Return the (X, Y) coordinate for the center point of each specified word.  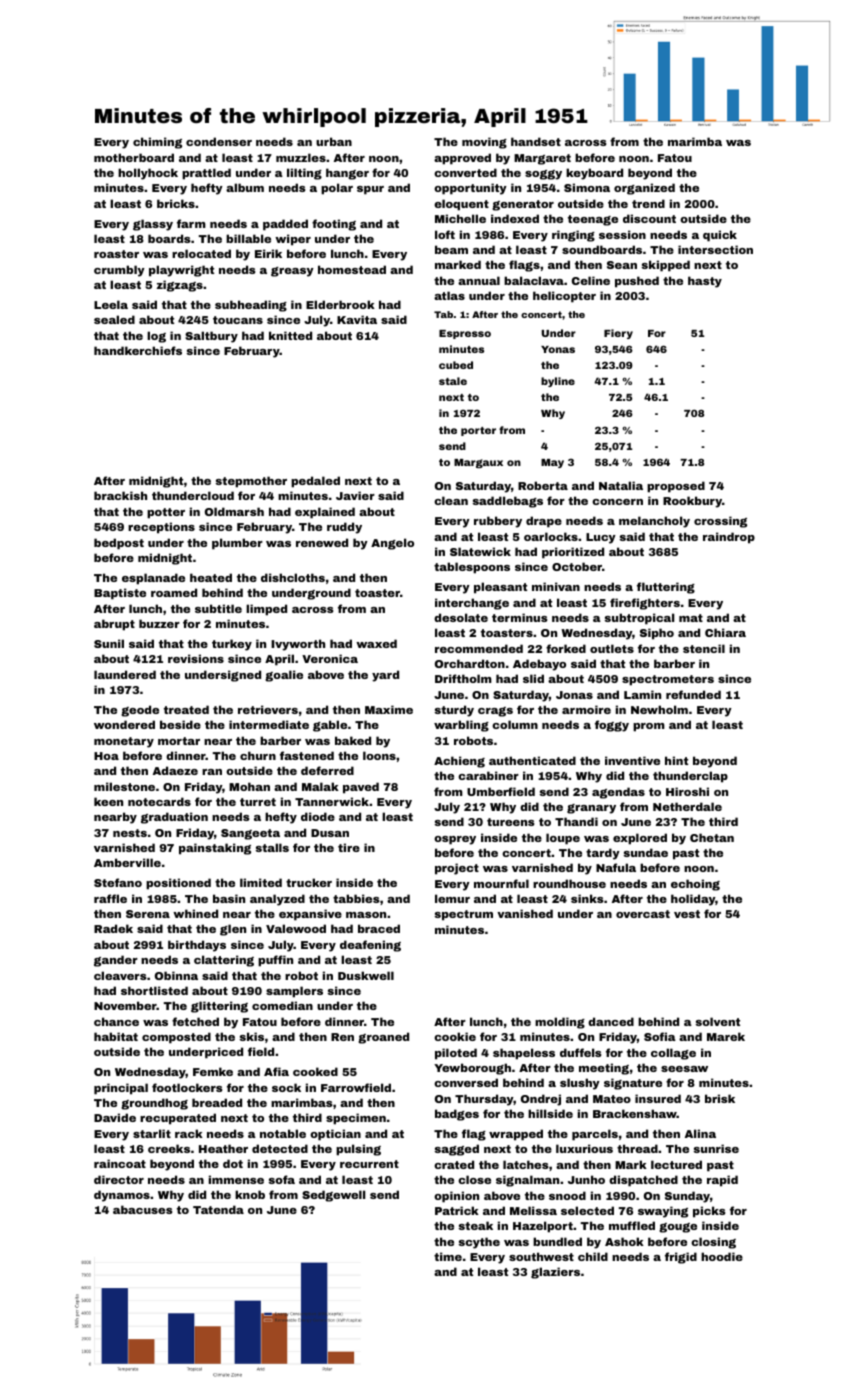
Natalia (621, 485)
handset (536, 141)
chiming (157, 143)
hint (676, 760)
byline (558, 382)
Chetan (712, 837)
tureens (510, 822)
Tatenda (218, 1209)
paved (361, 788)
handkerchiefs (138, 350)
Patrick (457, 1210)
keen (108, 801)
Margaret (542, 159)
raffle (110, 898)
